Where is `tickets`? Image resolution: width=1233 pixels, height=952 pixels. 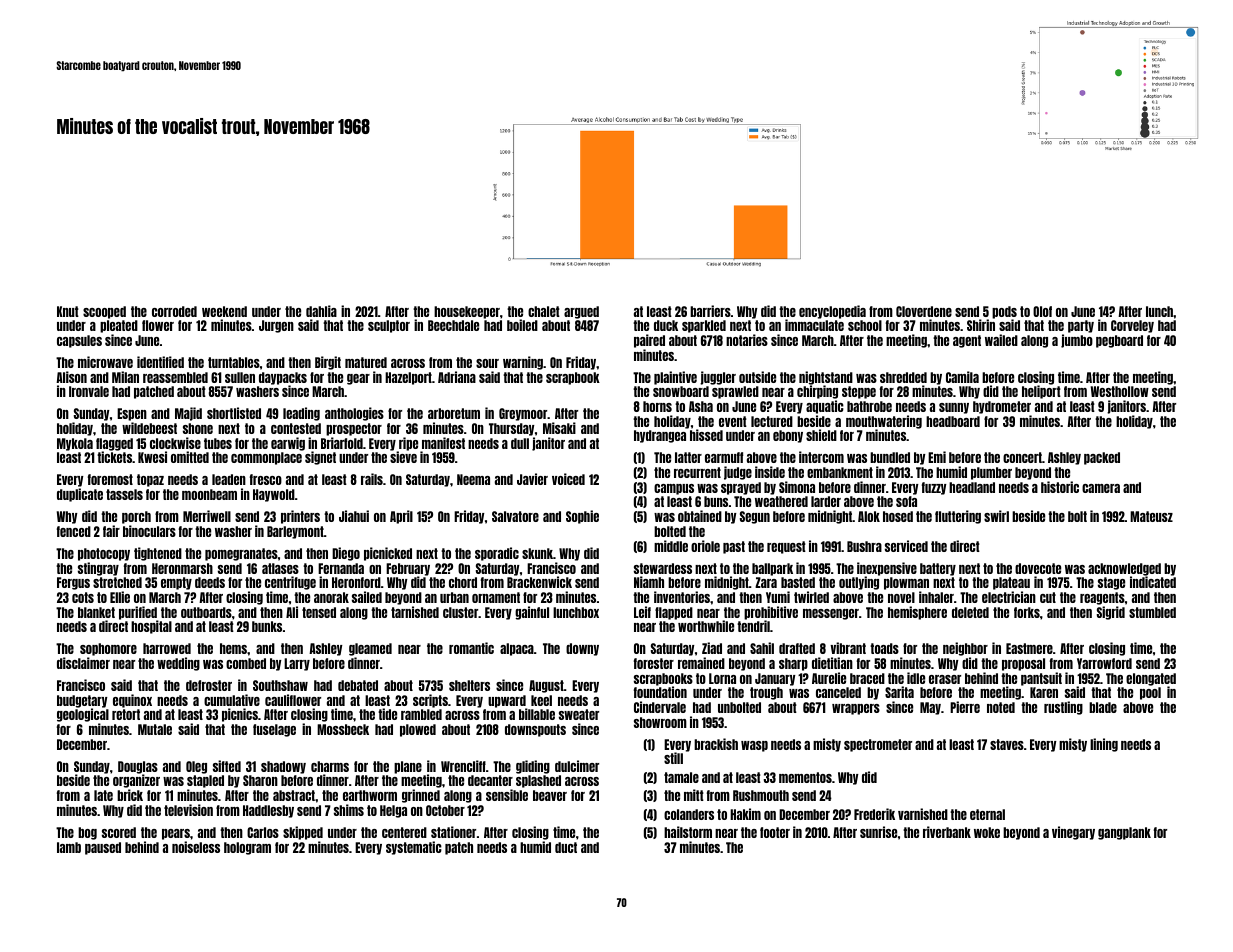 tickets is located at coordinates (114, 457).
